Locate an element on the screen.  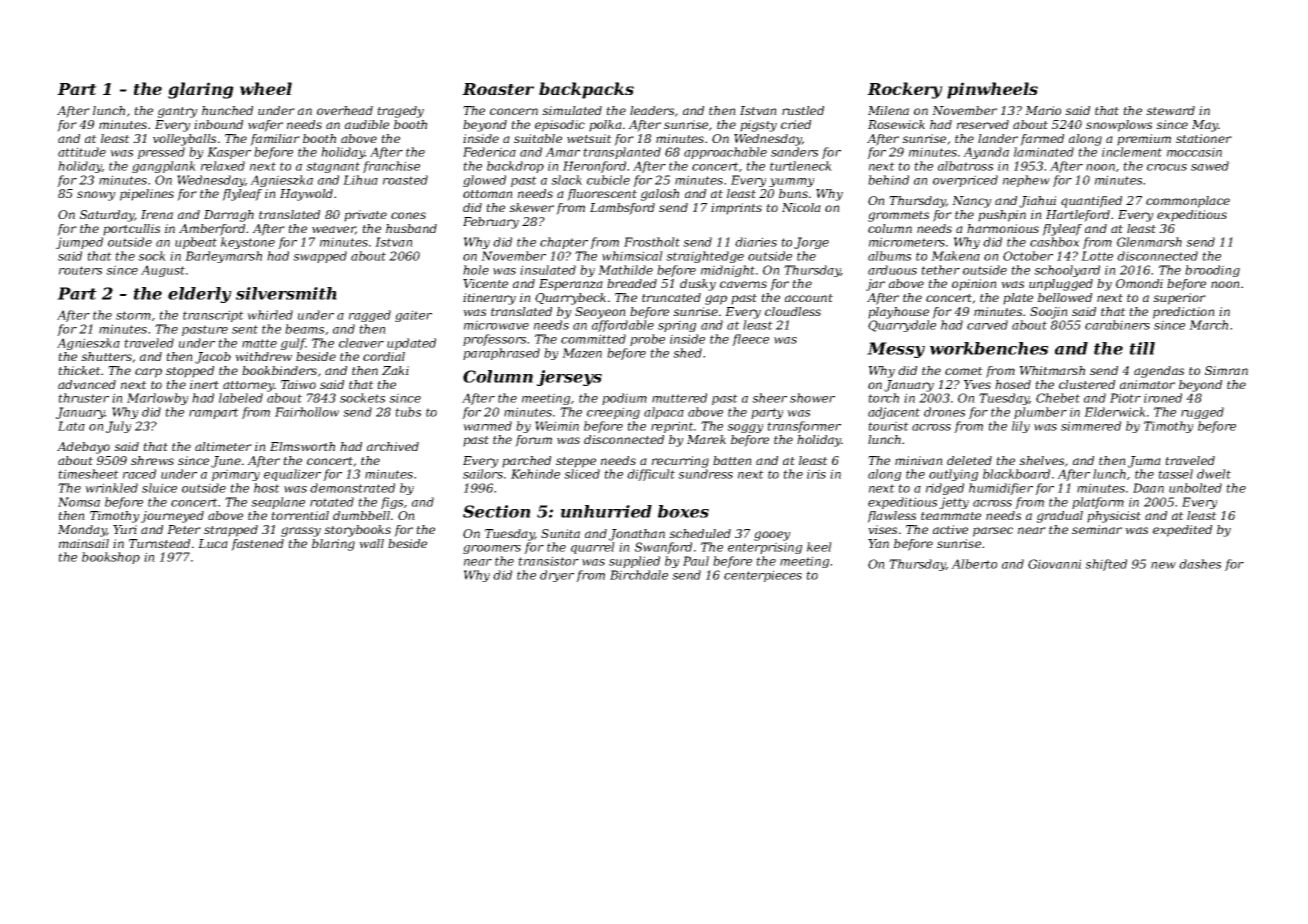
glaring is located at coordinates (201, 90).
